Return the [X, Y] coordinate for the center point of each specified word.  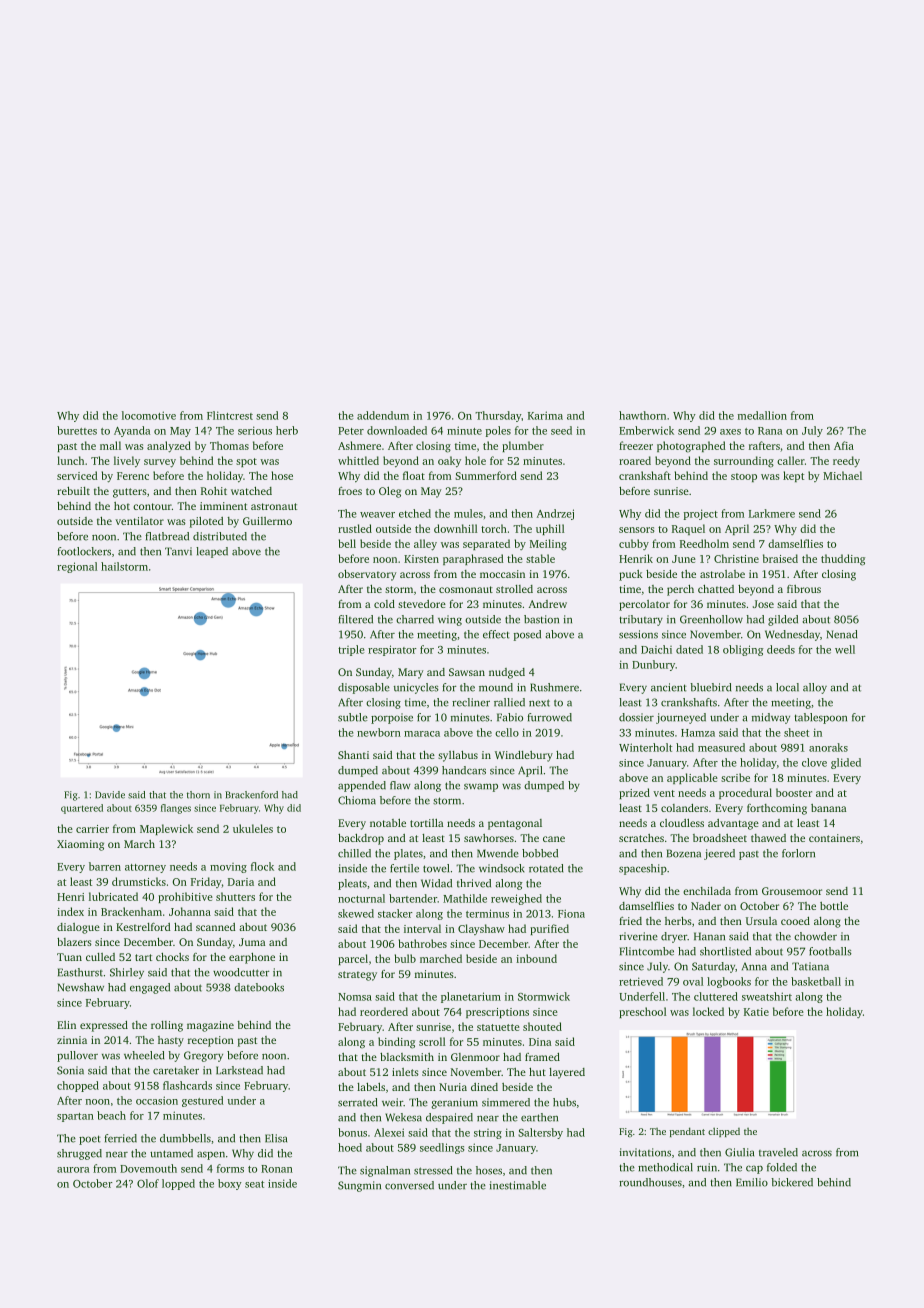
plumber [523, 446]
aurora [73, 1170]
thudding [843, 560]
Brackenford [251, 795]
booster [794, 792]
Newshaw [81, 987]
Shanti [353, 755]
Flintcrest [230, 415]
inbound [536, 958]
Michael [842, 475]
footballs [830, 951]
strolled [514, 589]
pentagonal [515, 824]
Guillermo [267, 521]
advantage [733, 824]
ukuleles [253, 828]
